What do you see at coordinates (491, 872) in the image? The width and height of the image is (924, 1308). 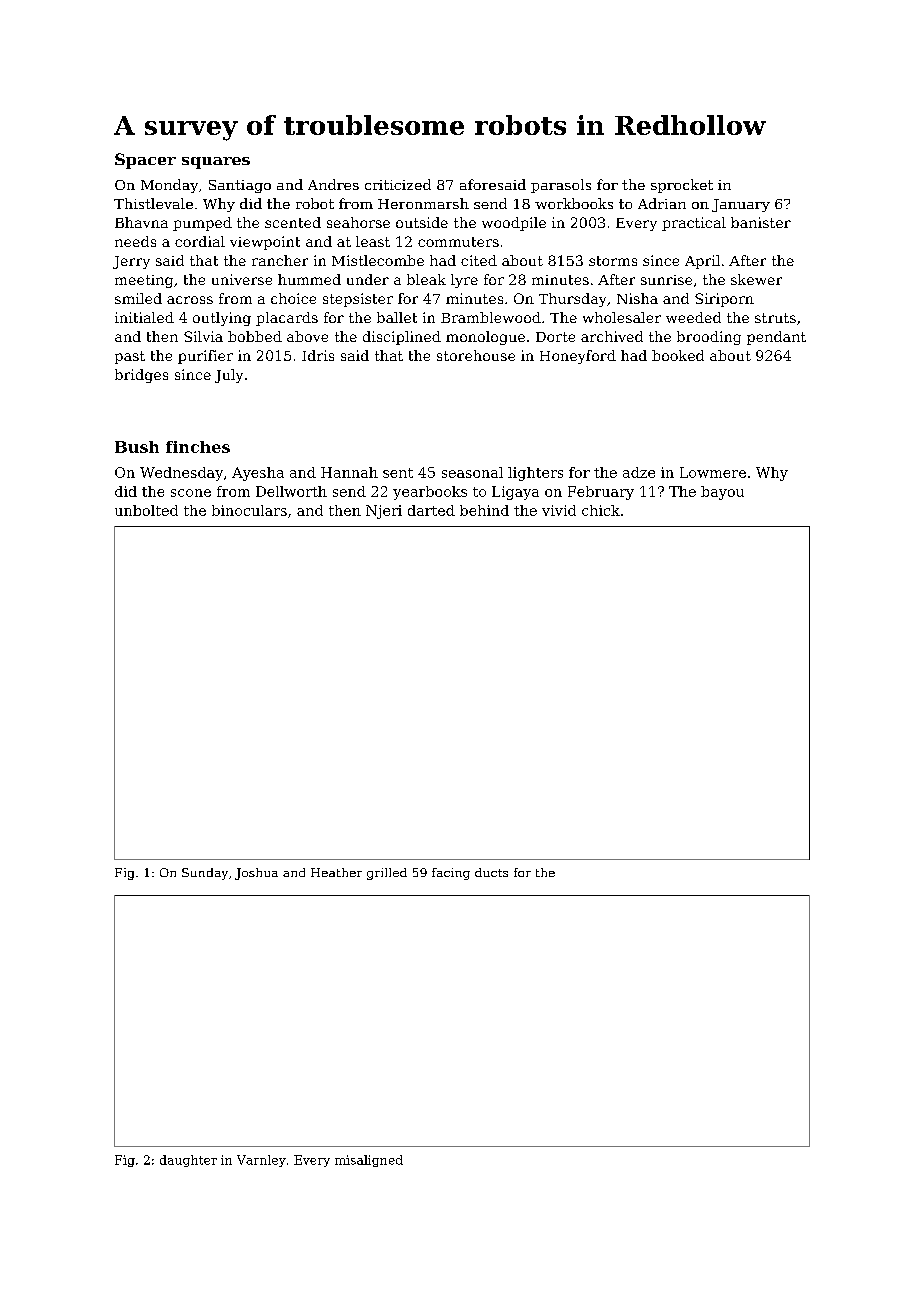 I see `ducts` at bounding box center [491, 872].
